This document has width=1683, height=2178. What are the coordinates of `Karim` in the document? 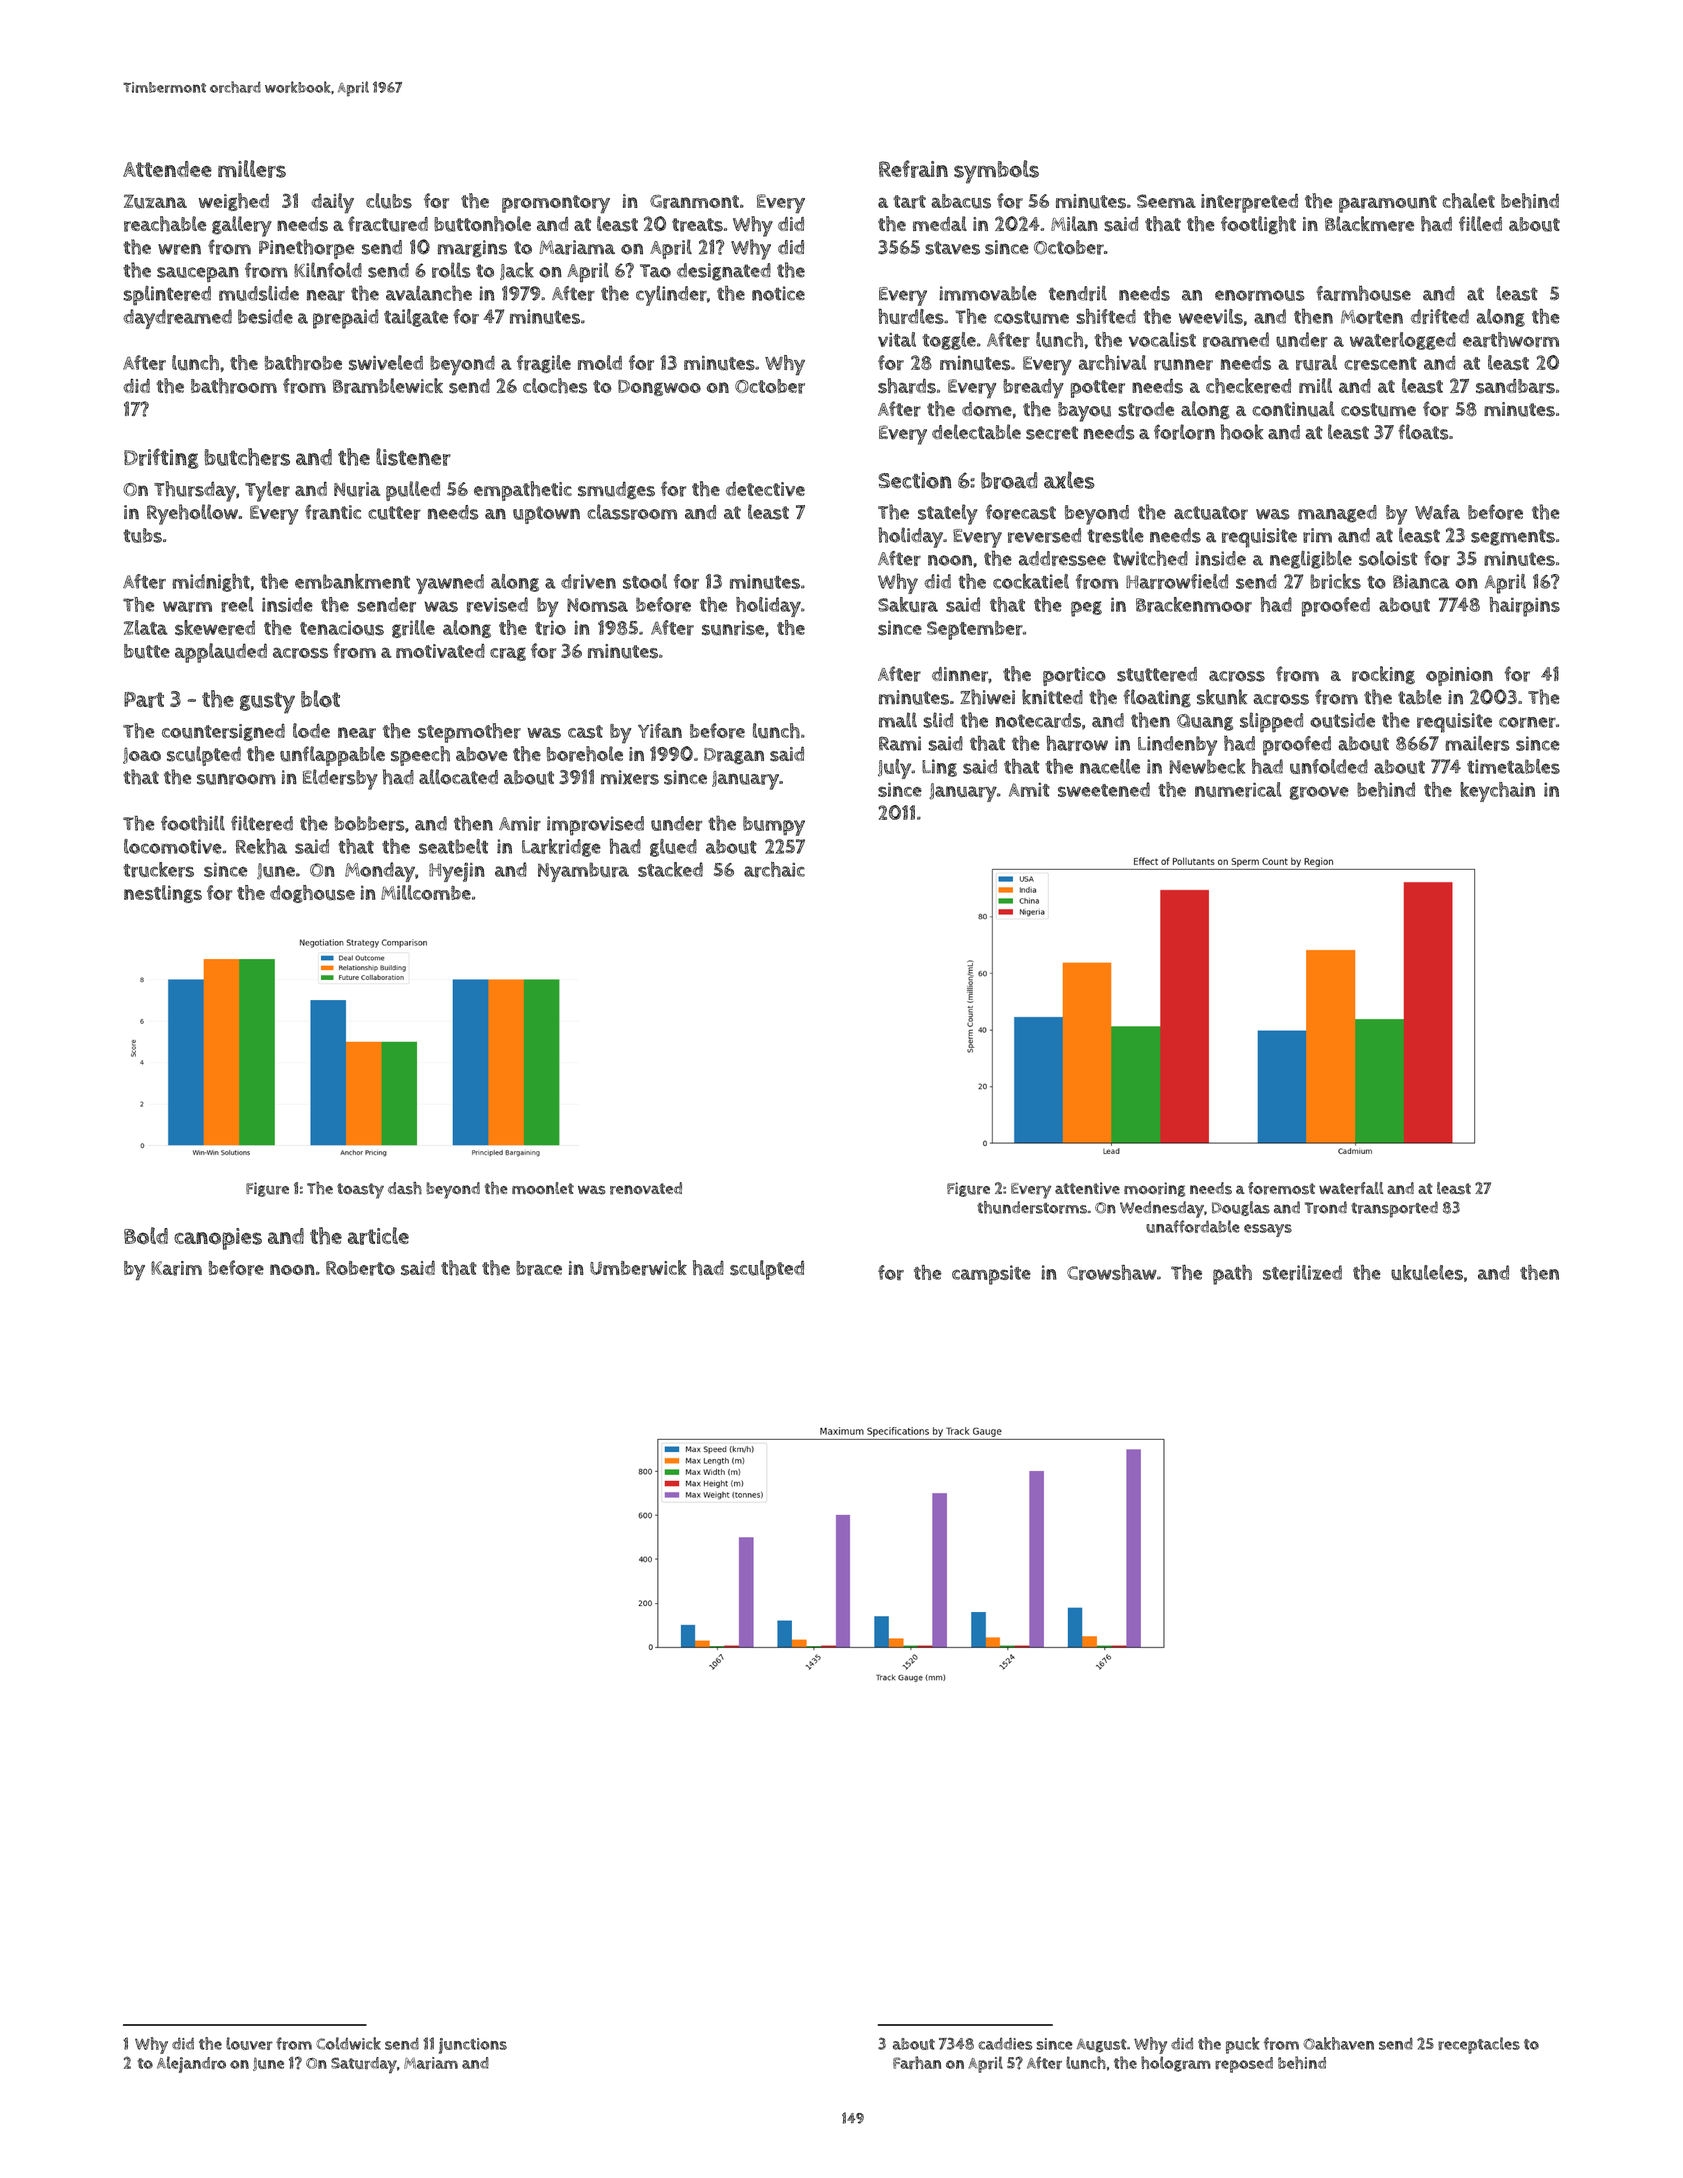 It's located at (176, 1268).
